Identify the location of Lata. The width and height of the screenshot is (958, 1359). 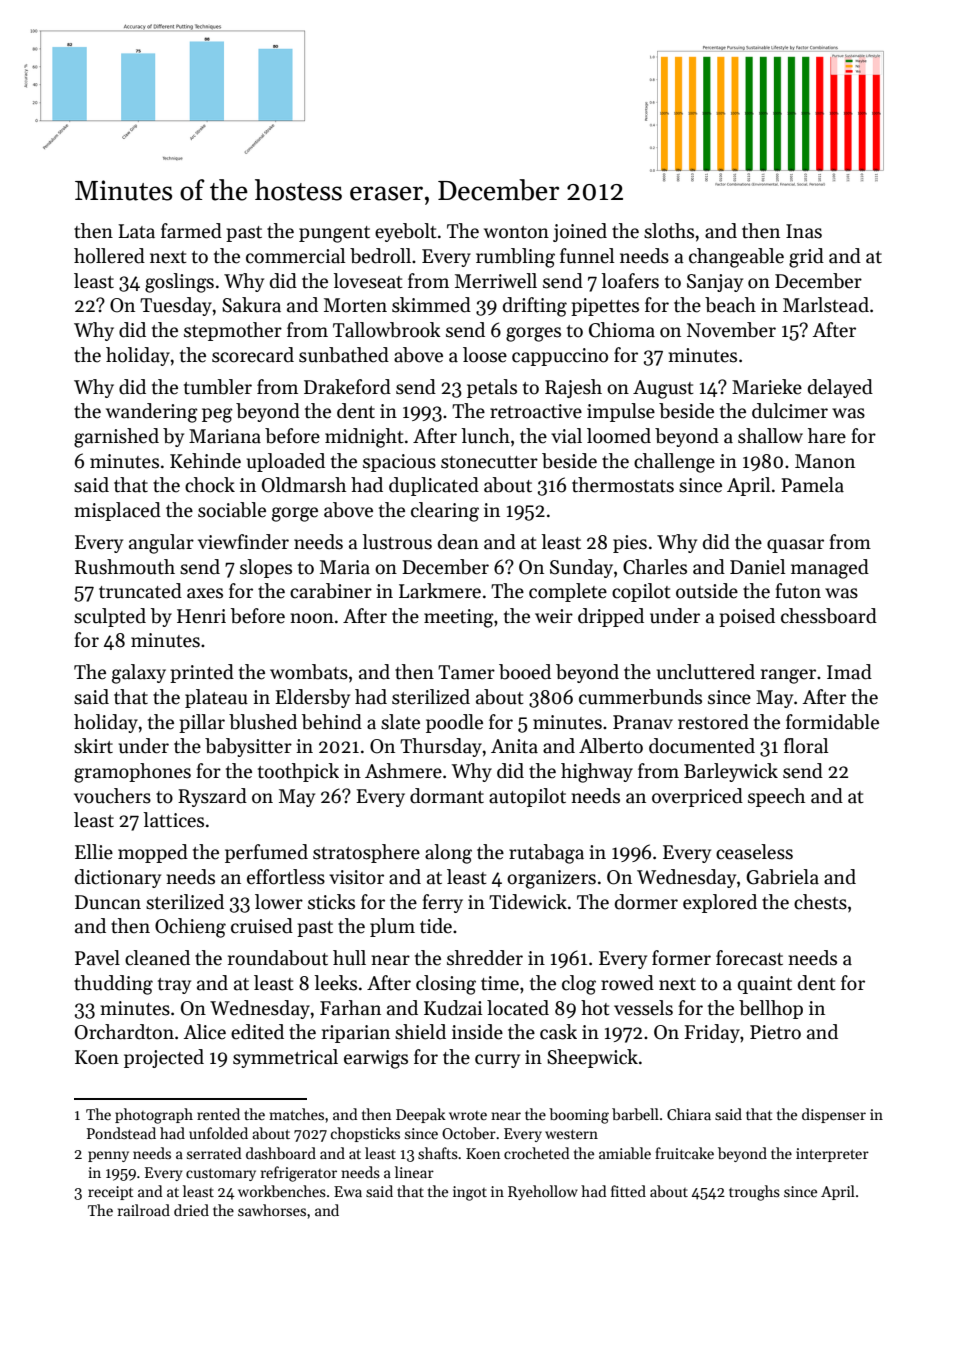
(136, 231).
